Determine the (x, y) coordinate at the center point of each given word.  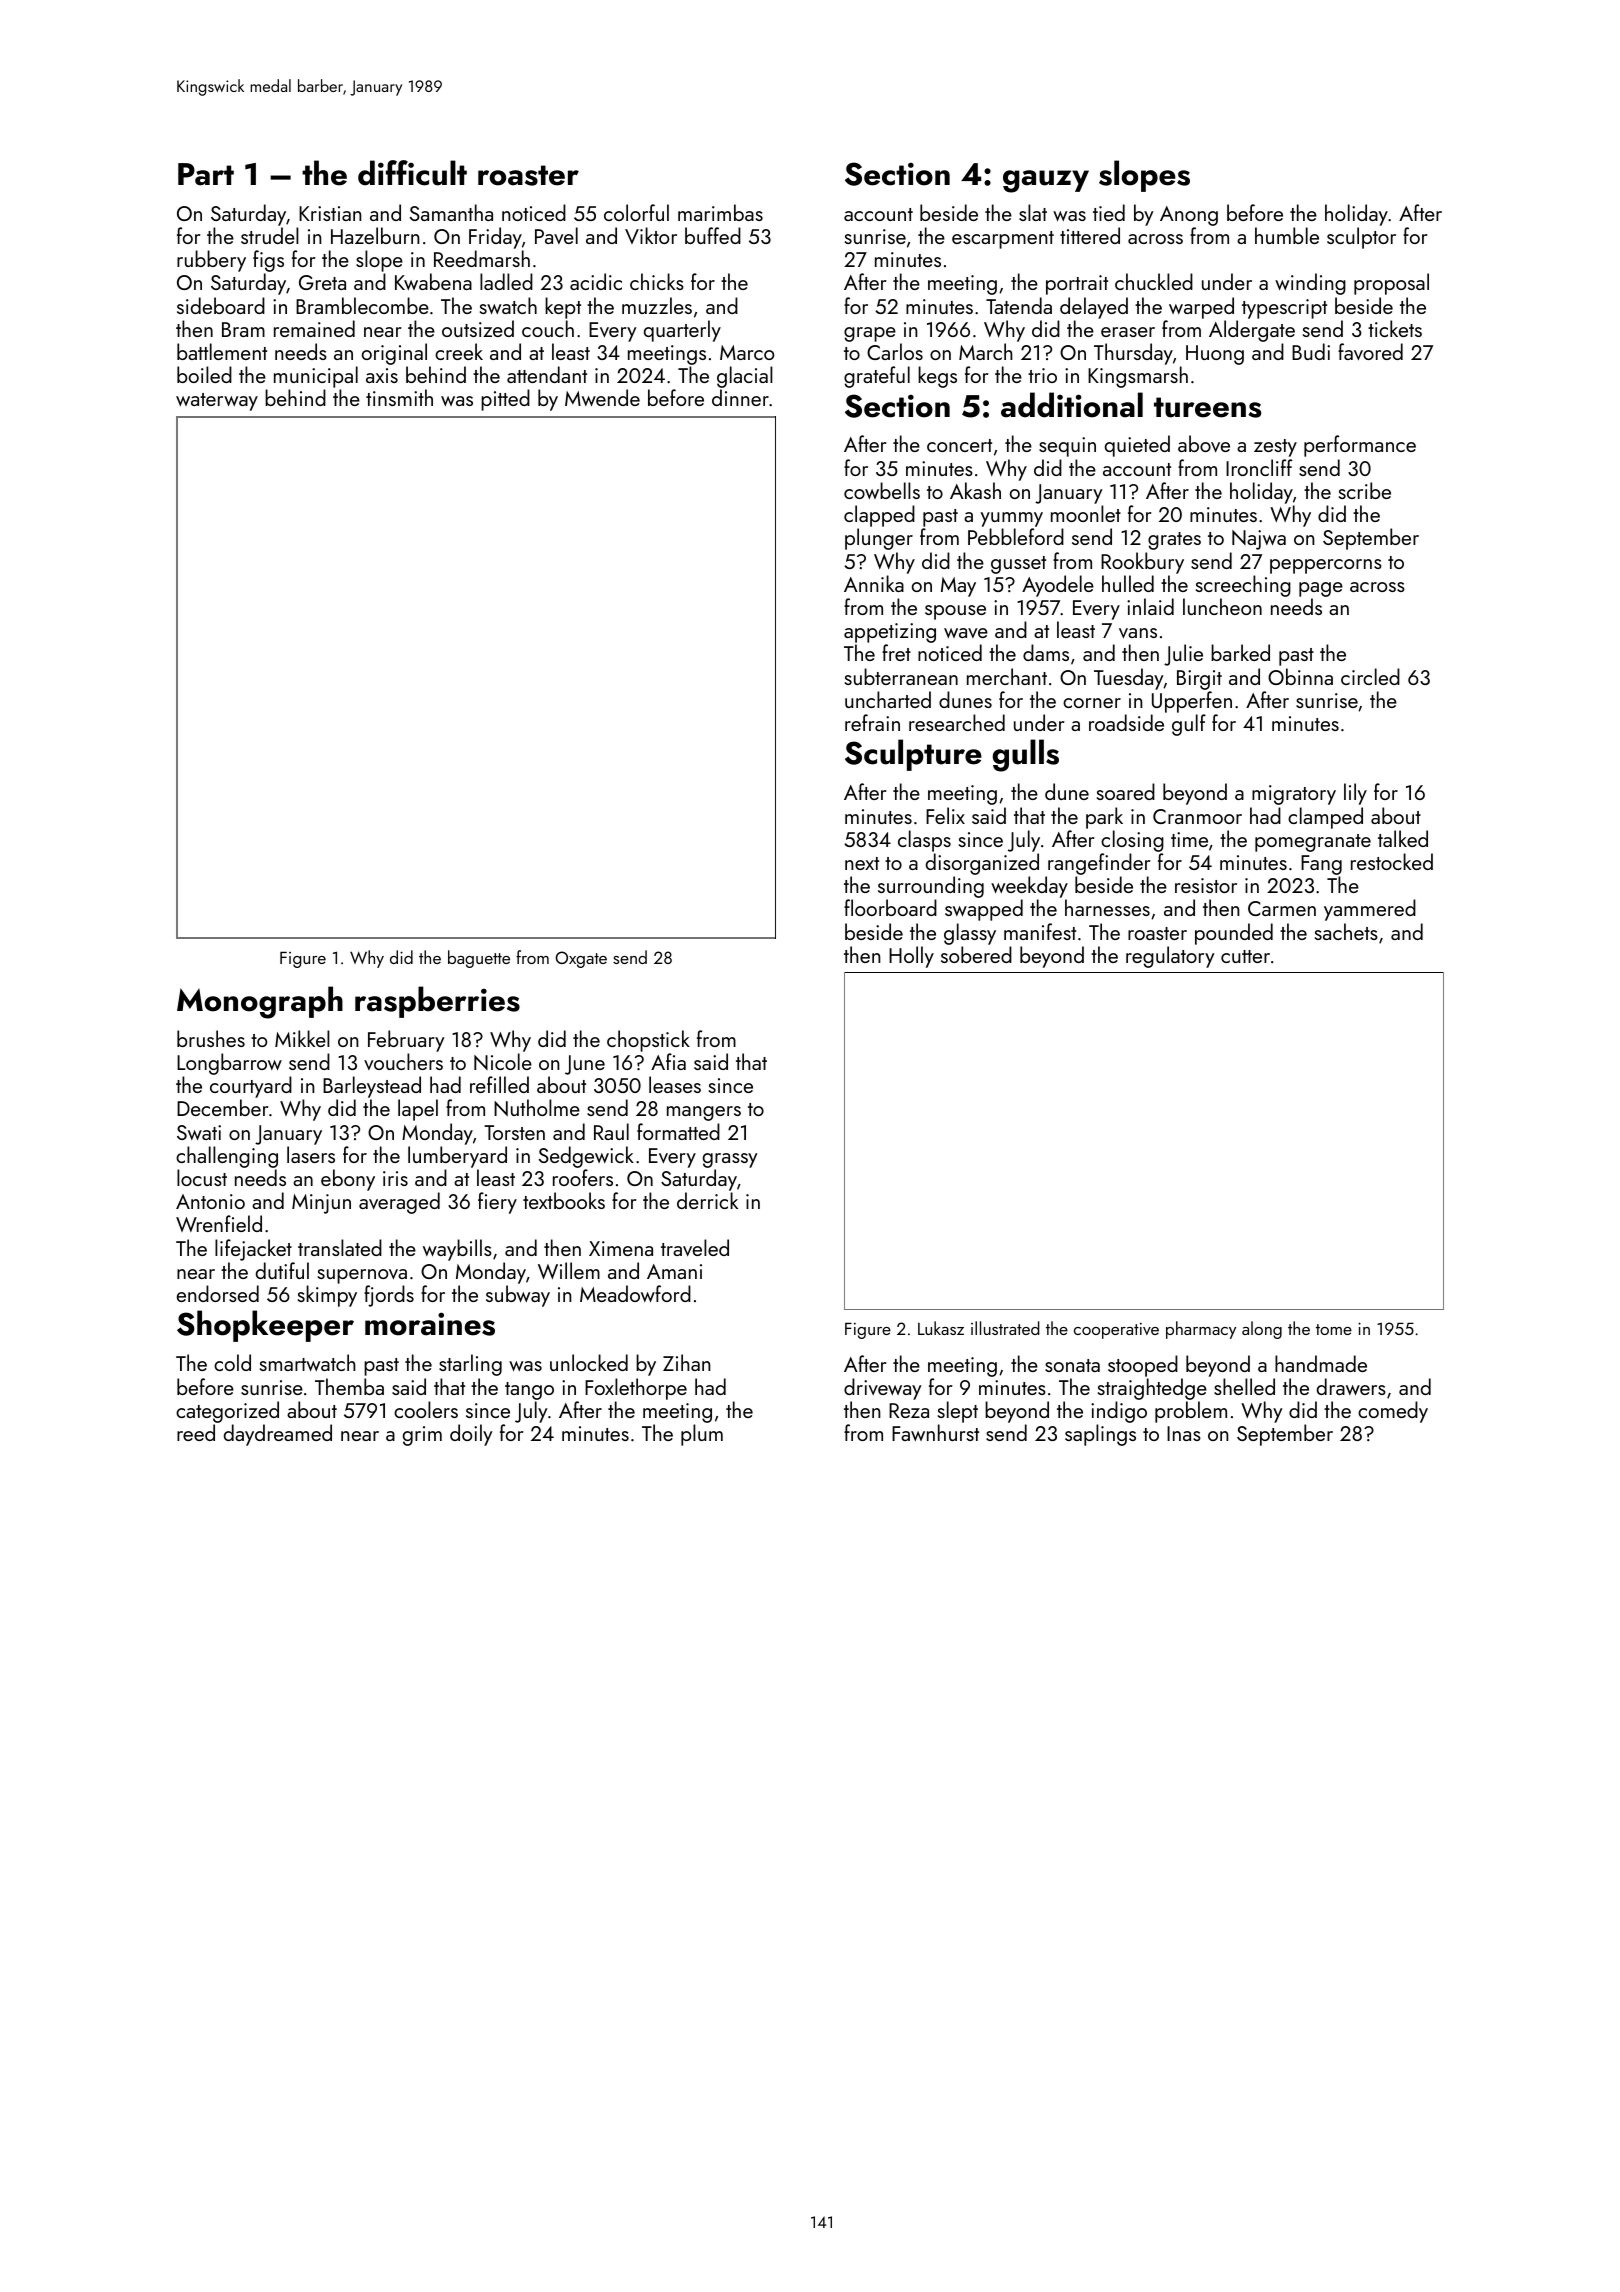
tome (1334, 1329)
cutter (1245, 956)
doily (471, 1435)
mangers (704, 1113)
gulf (1189, 725)
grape (870, 334)
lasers (311, 1154)
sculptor (1361, 238)
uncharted (888, 699)
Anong (1189, 216)
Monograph (260, 1002)
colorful (636, 212)
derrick (707, 1200)
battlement (222, 351)
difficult (412, 173)
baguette (479, 959)
